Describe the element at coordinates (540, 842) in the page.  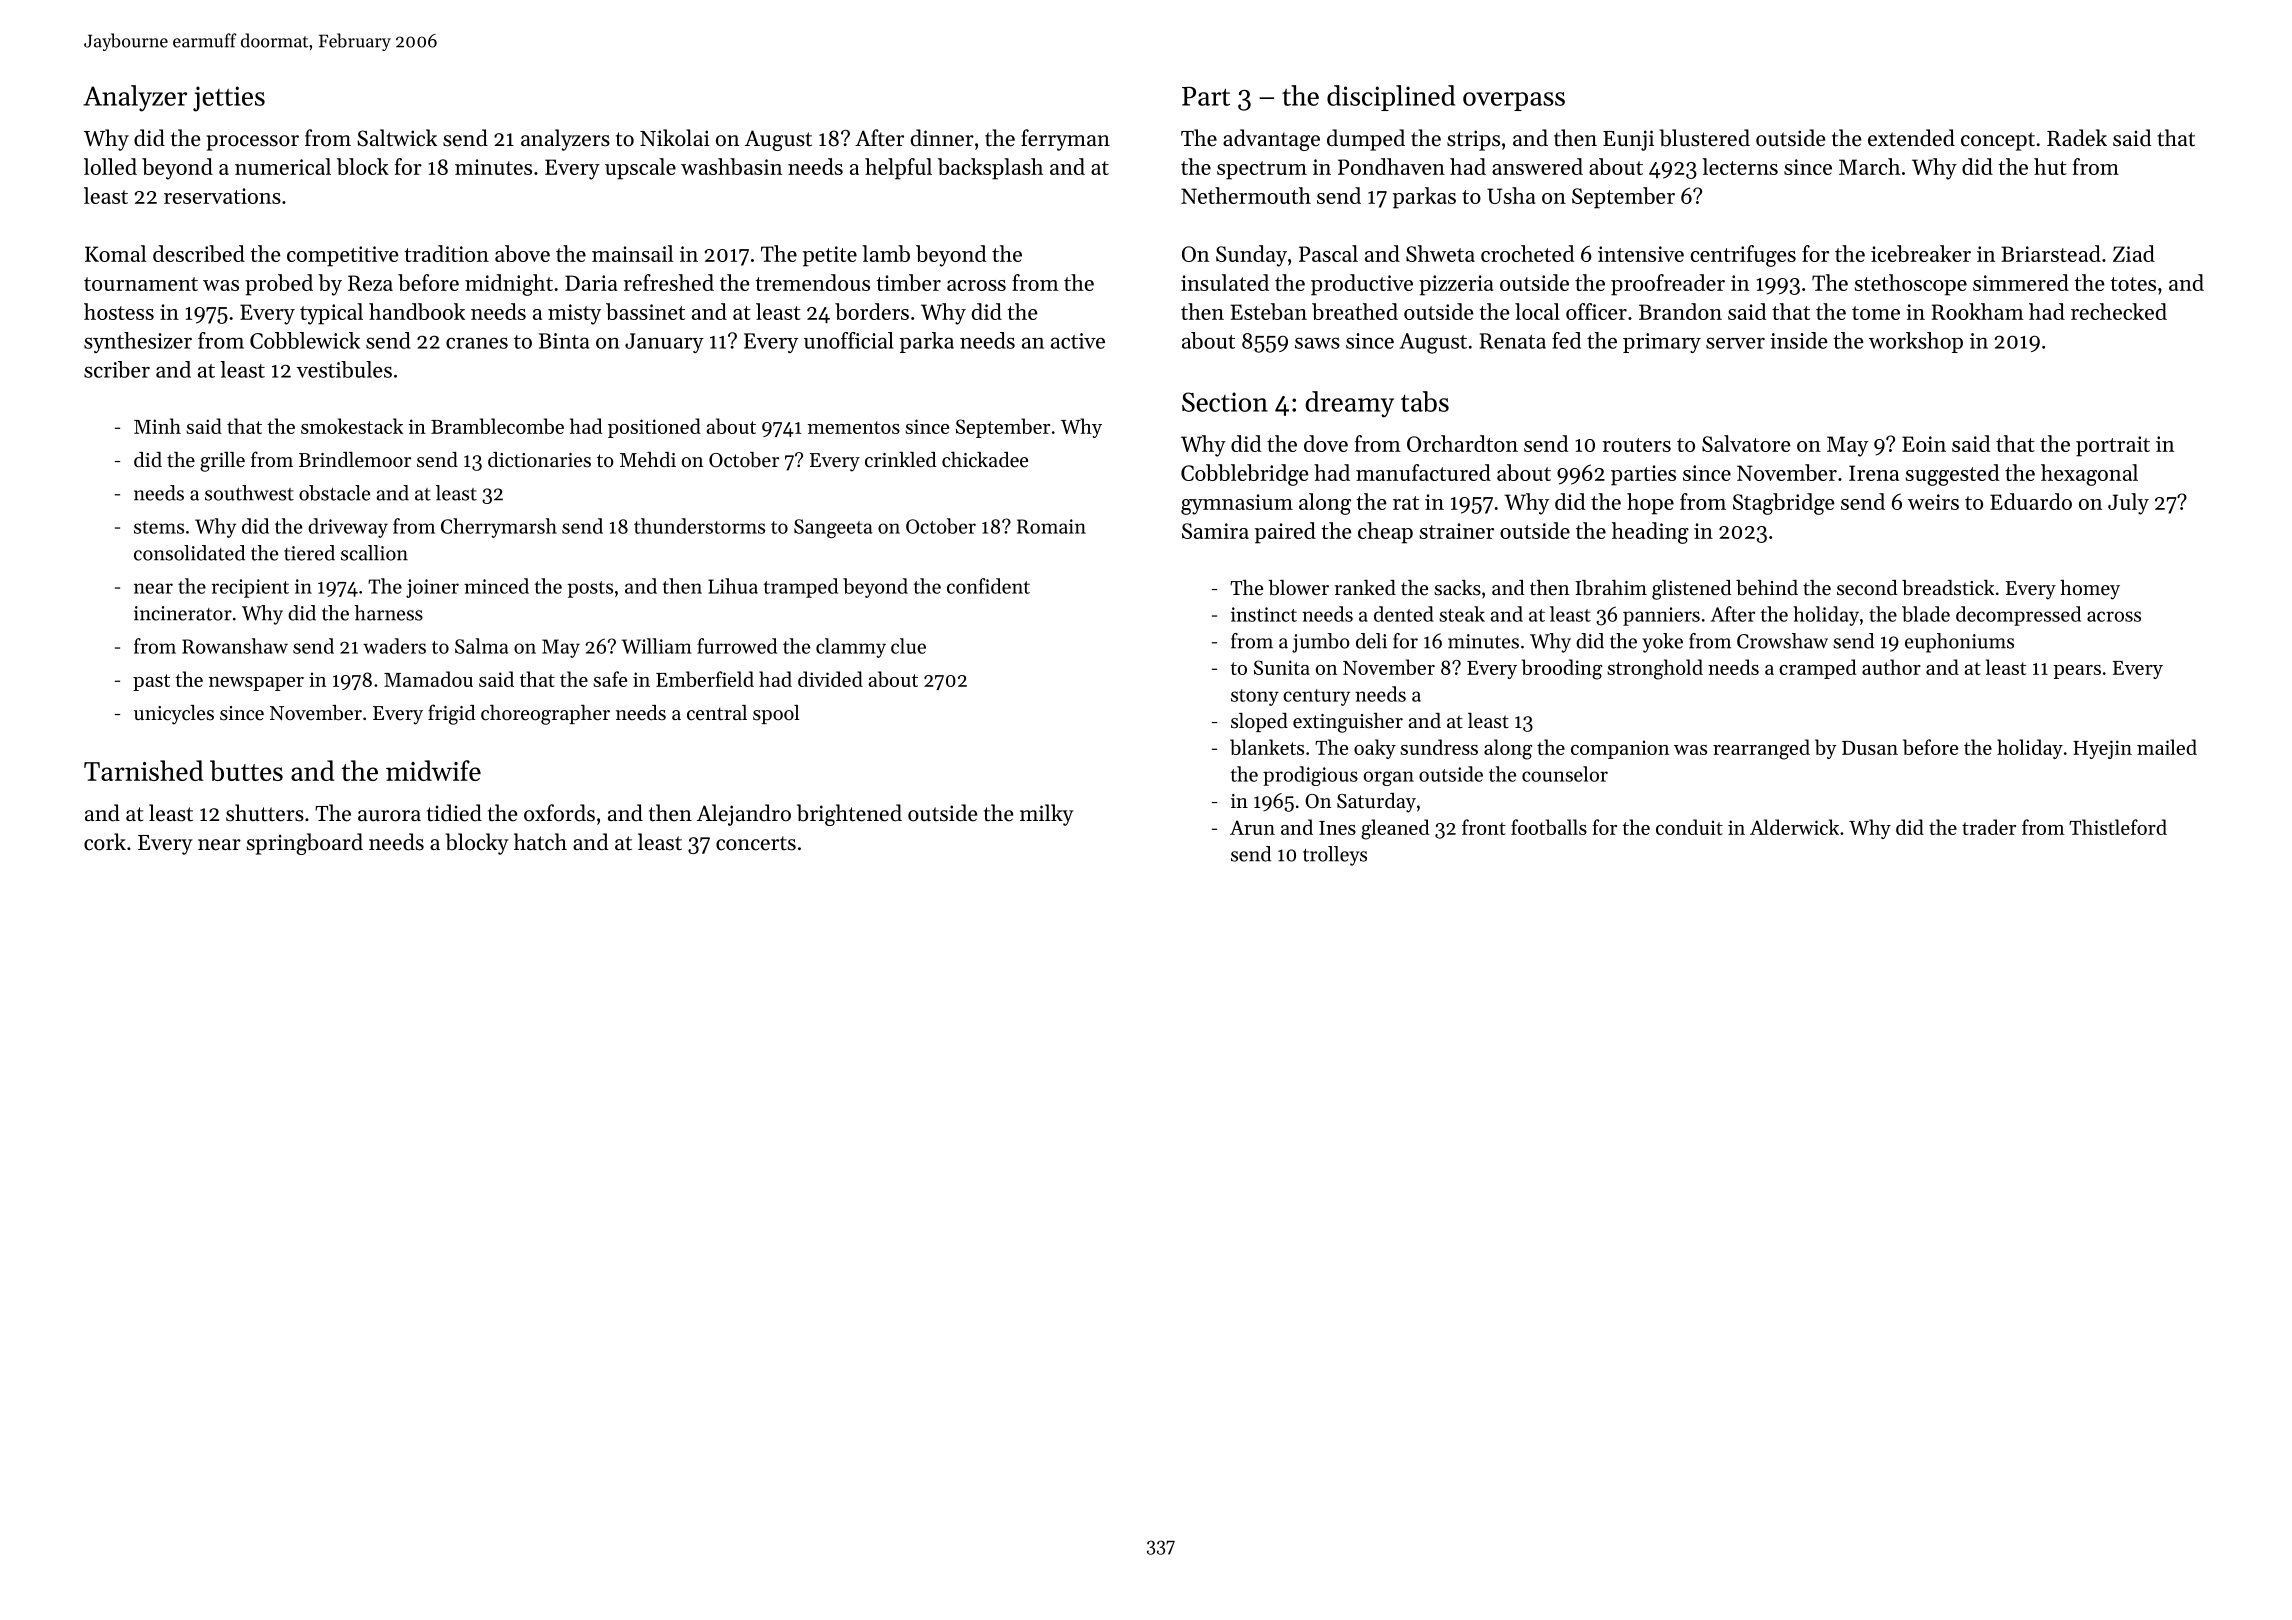
I see `hatch` at that location.
